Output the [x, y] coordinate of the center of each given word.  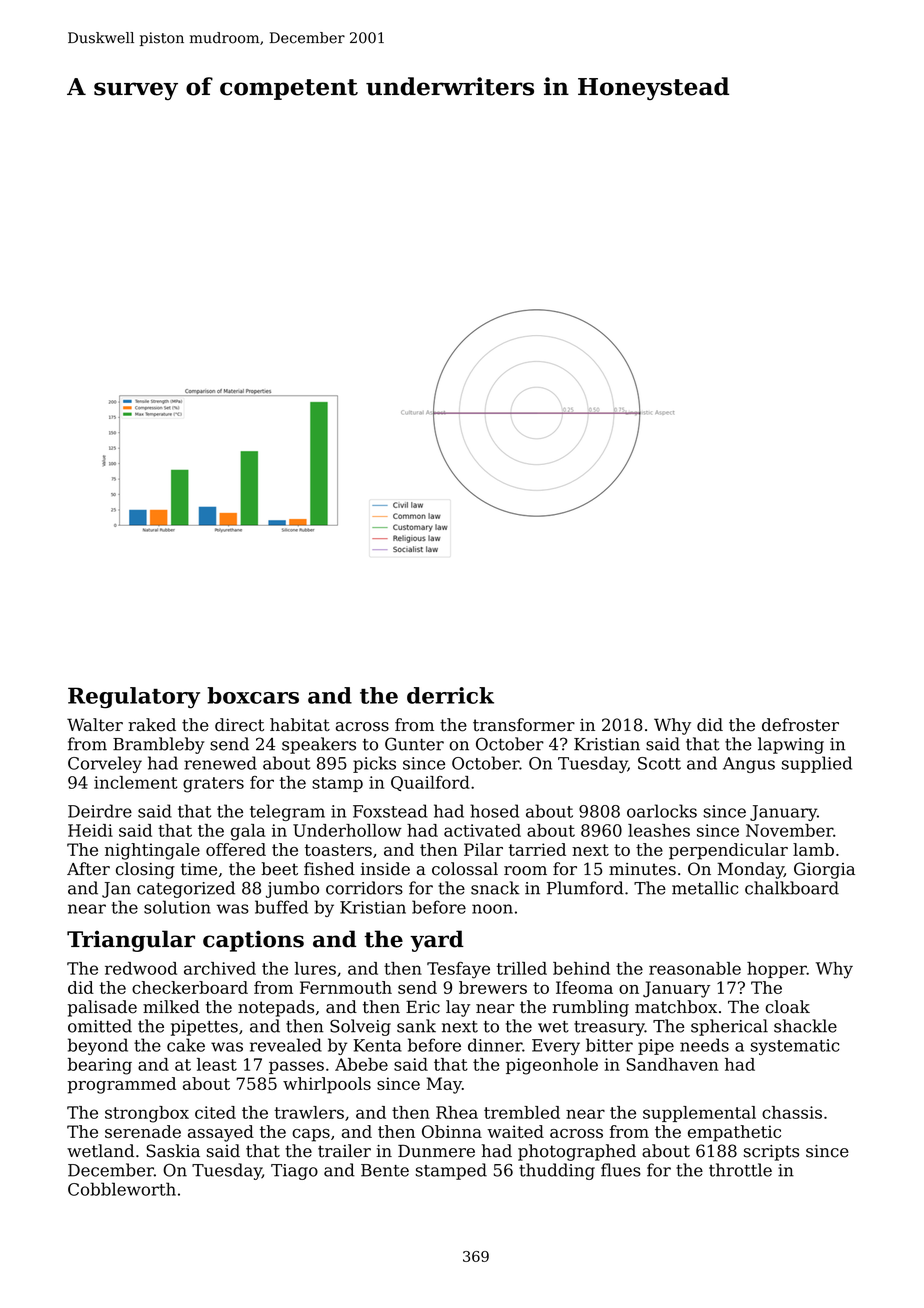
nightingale [152, 851]
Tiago [294, 1172]
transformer [524, 725]
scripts [771, 1153]
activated [482, 830]
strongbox [147, 1114]
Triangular [131, 941]
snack [495, 888]
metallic [705, 888]
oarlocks [662, 811]
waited [515, 1131]
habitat [300, 725]
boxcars [253, 695]
